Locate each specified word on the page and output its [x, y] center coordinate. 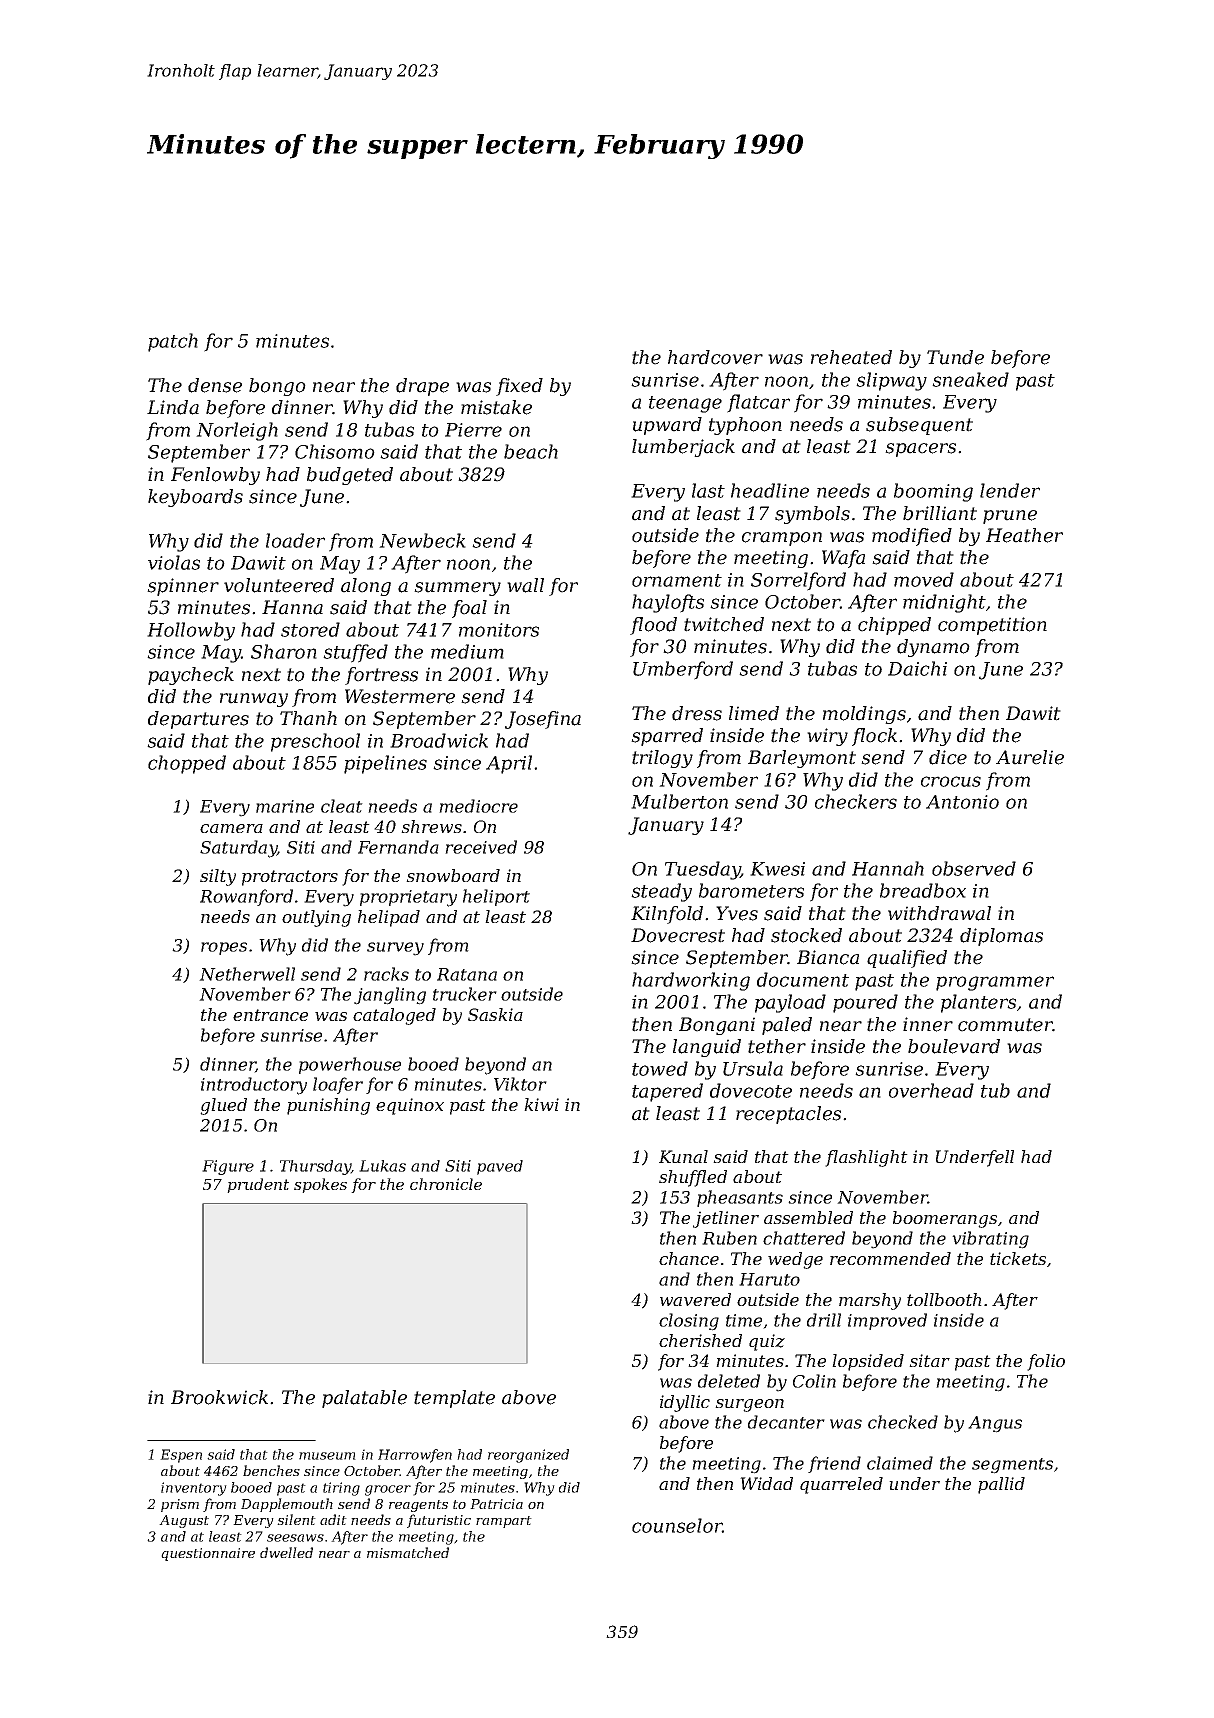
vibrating [990, 1240]
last [708, 490]
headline [770, 490]
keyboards [195, 498]
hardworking [691, 981]
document [803, 979]
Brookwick [219, 1397]
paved [500, 1167]
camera [231, 828]
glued [223, 1106]
